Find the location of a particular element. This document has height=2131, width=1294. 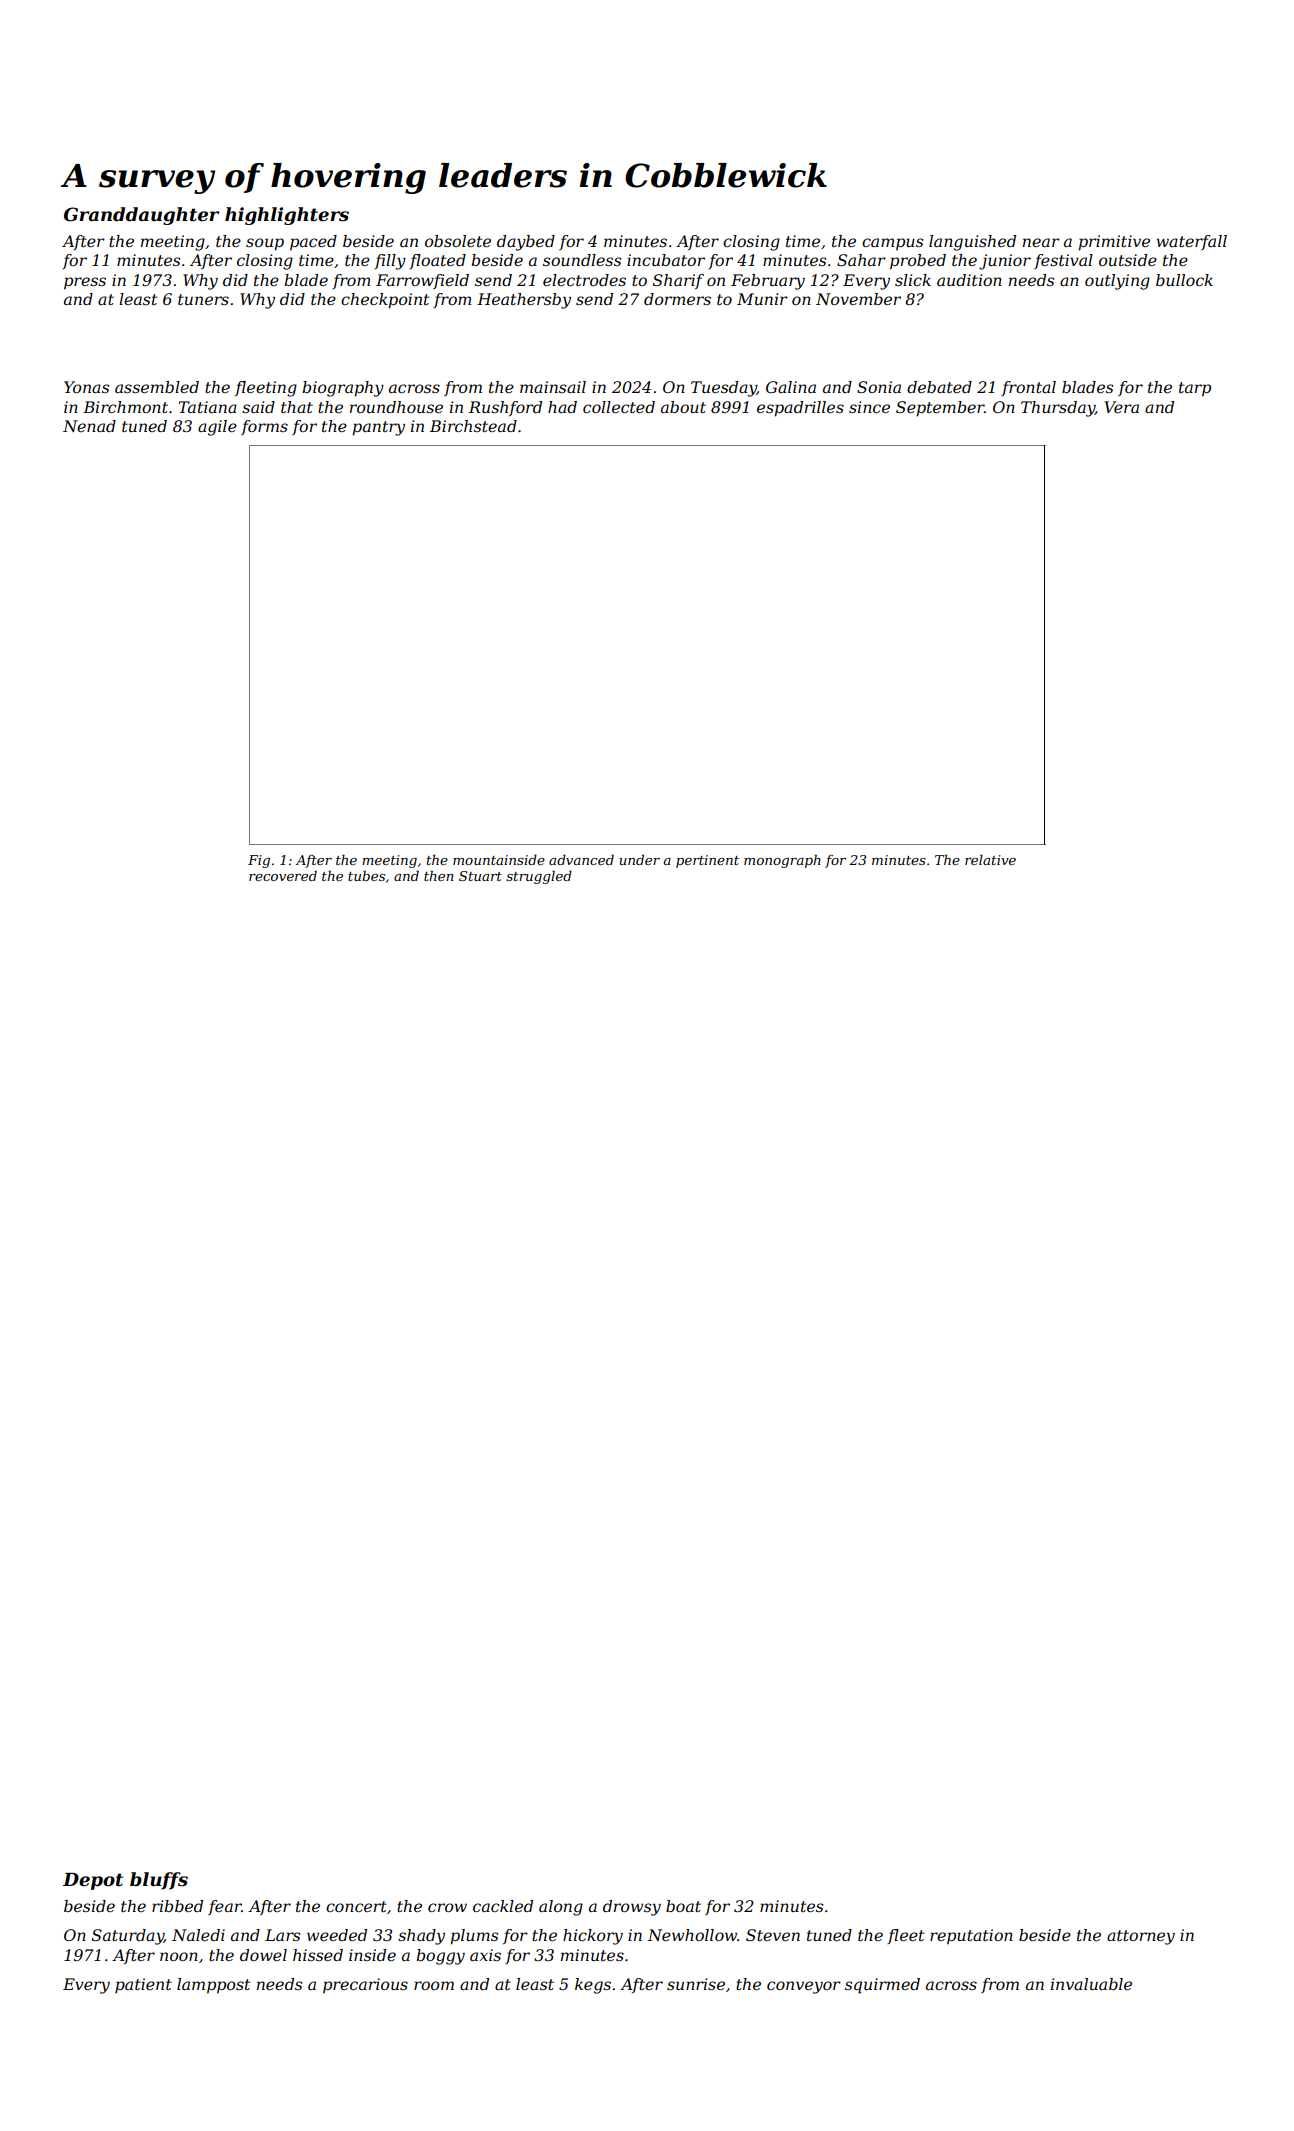

relative is located at coordinates (990, 859).
